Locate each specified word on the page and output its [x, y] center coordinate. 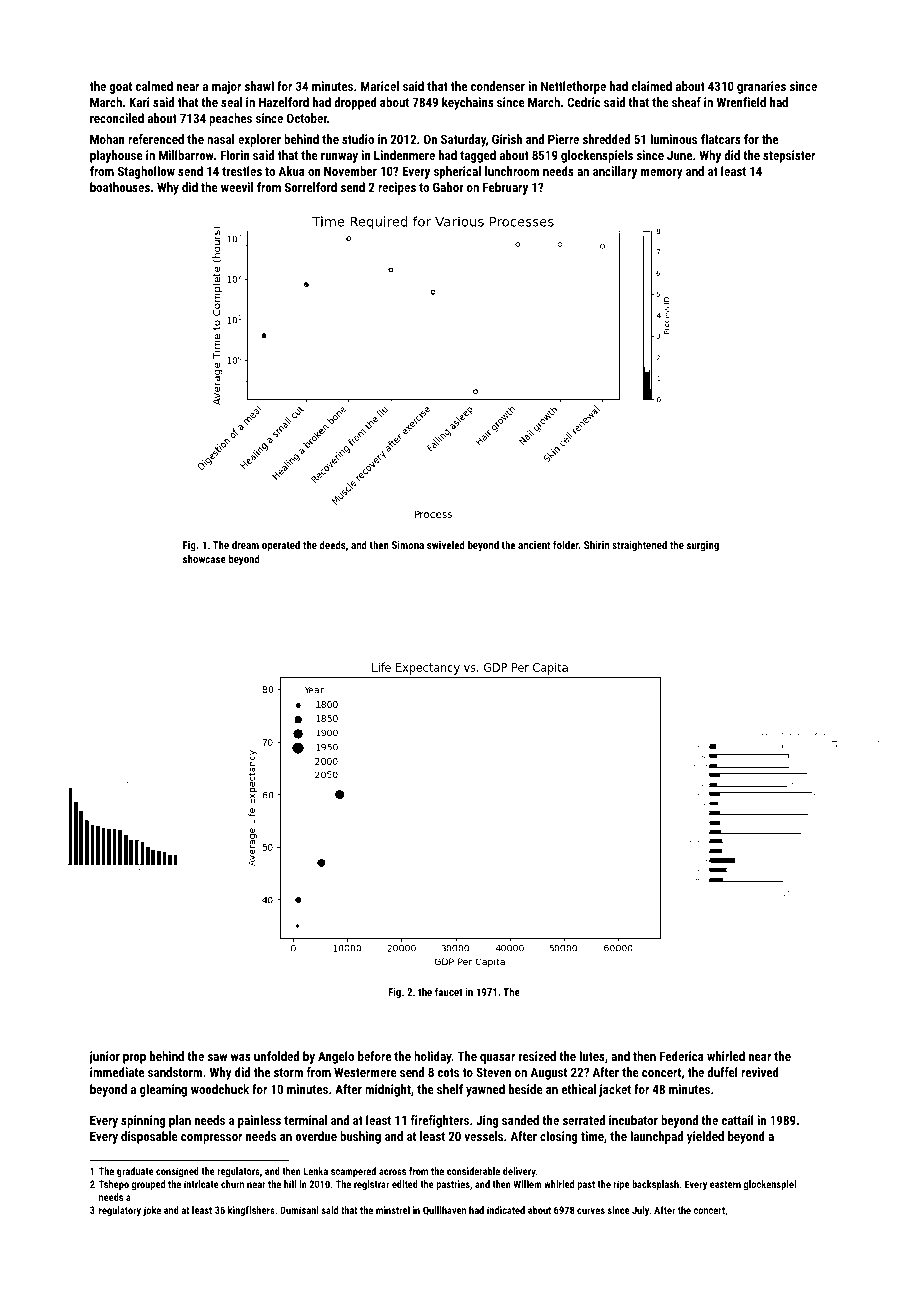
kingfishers [251, 1211]
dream [245, 545]
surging [703, 546]
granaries [761, 87]
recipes [397, 188]
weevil [237, 187]
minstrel [393, 1210]
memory [662, 174]
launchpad [656, 1137]
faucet [449, 991]
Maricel [380, 86]
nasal [220, 139]
